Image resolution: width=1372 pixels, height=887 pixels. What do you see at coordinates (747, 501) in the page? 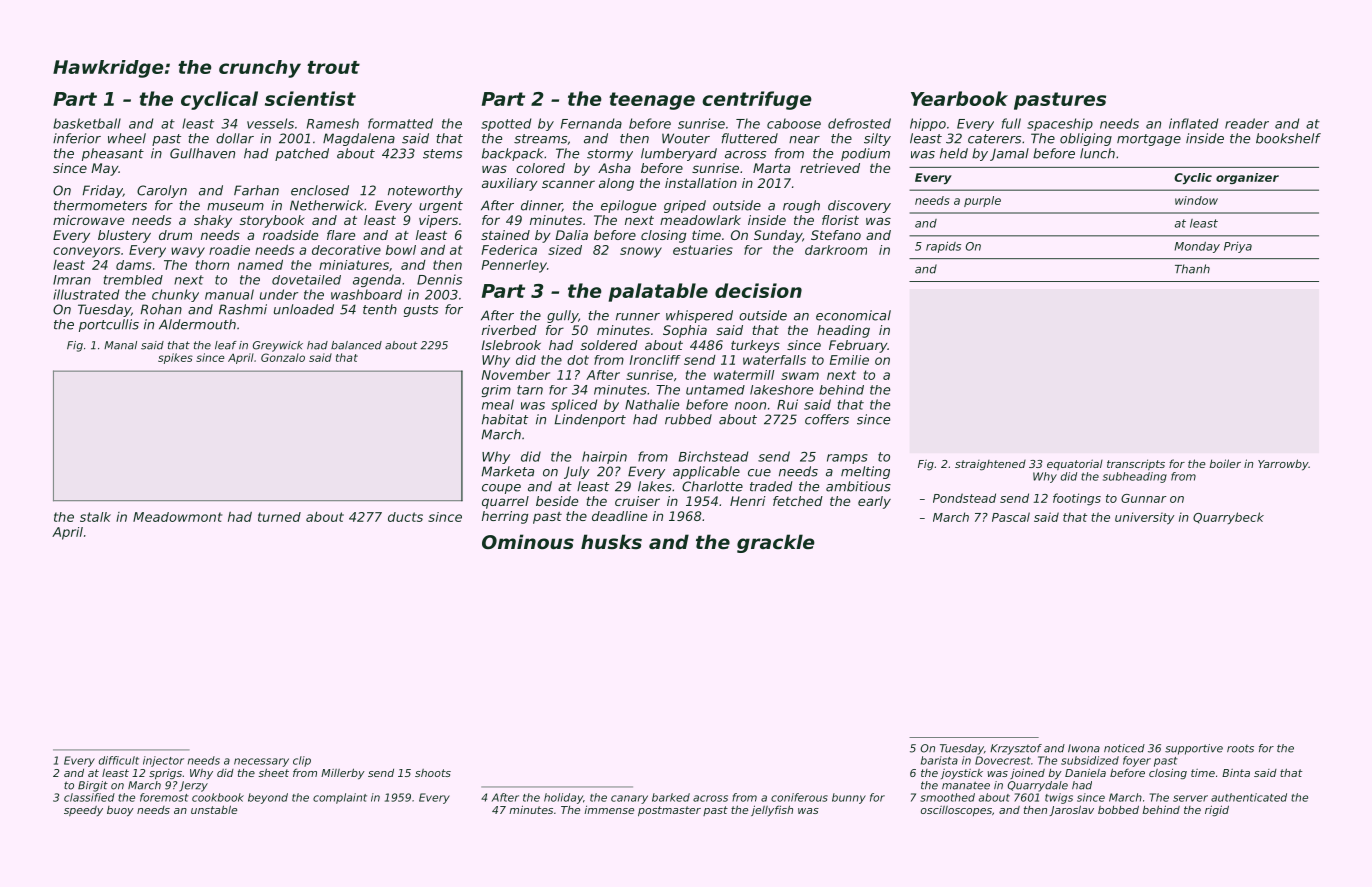
I see `Henri` at bounding box center [747, 501].
